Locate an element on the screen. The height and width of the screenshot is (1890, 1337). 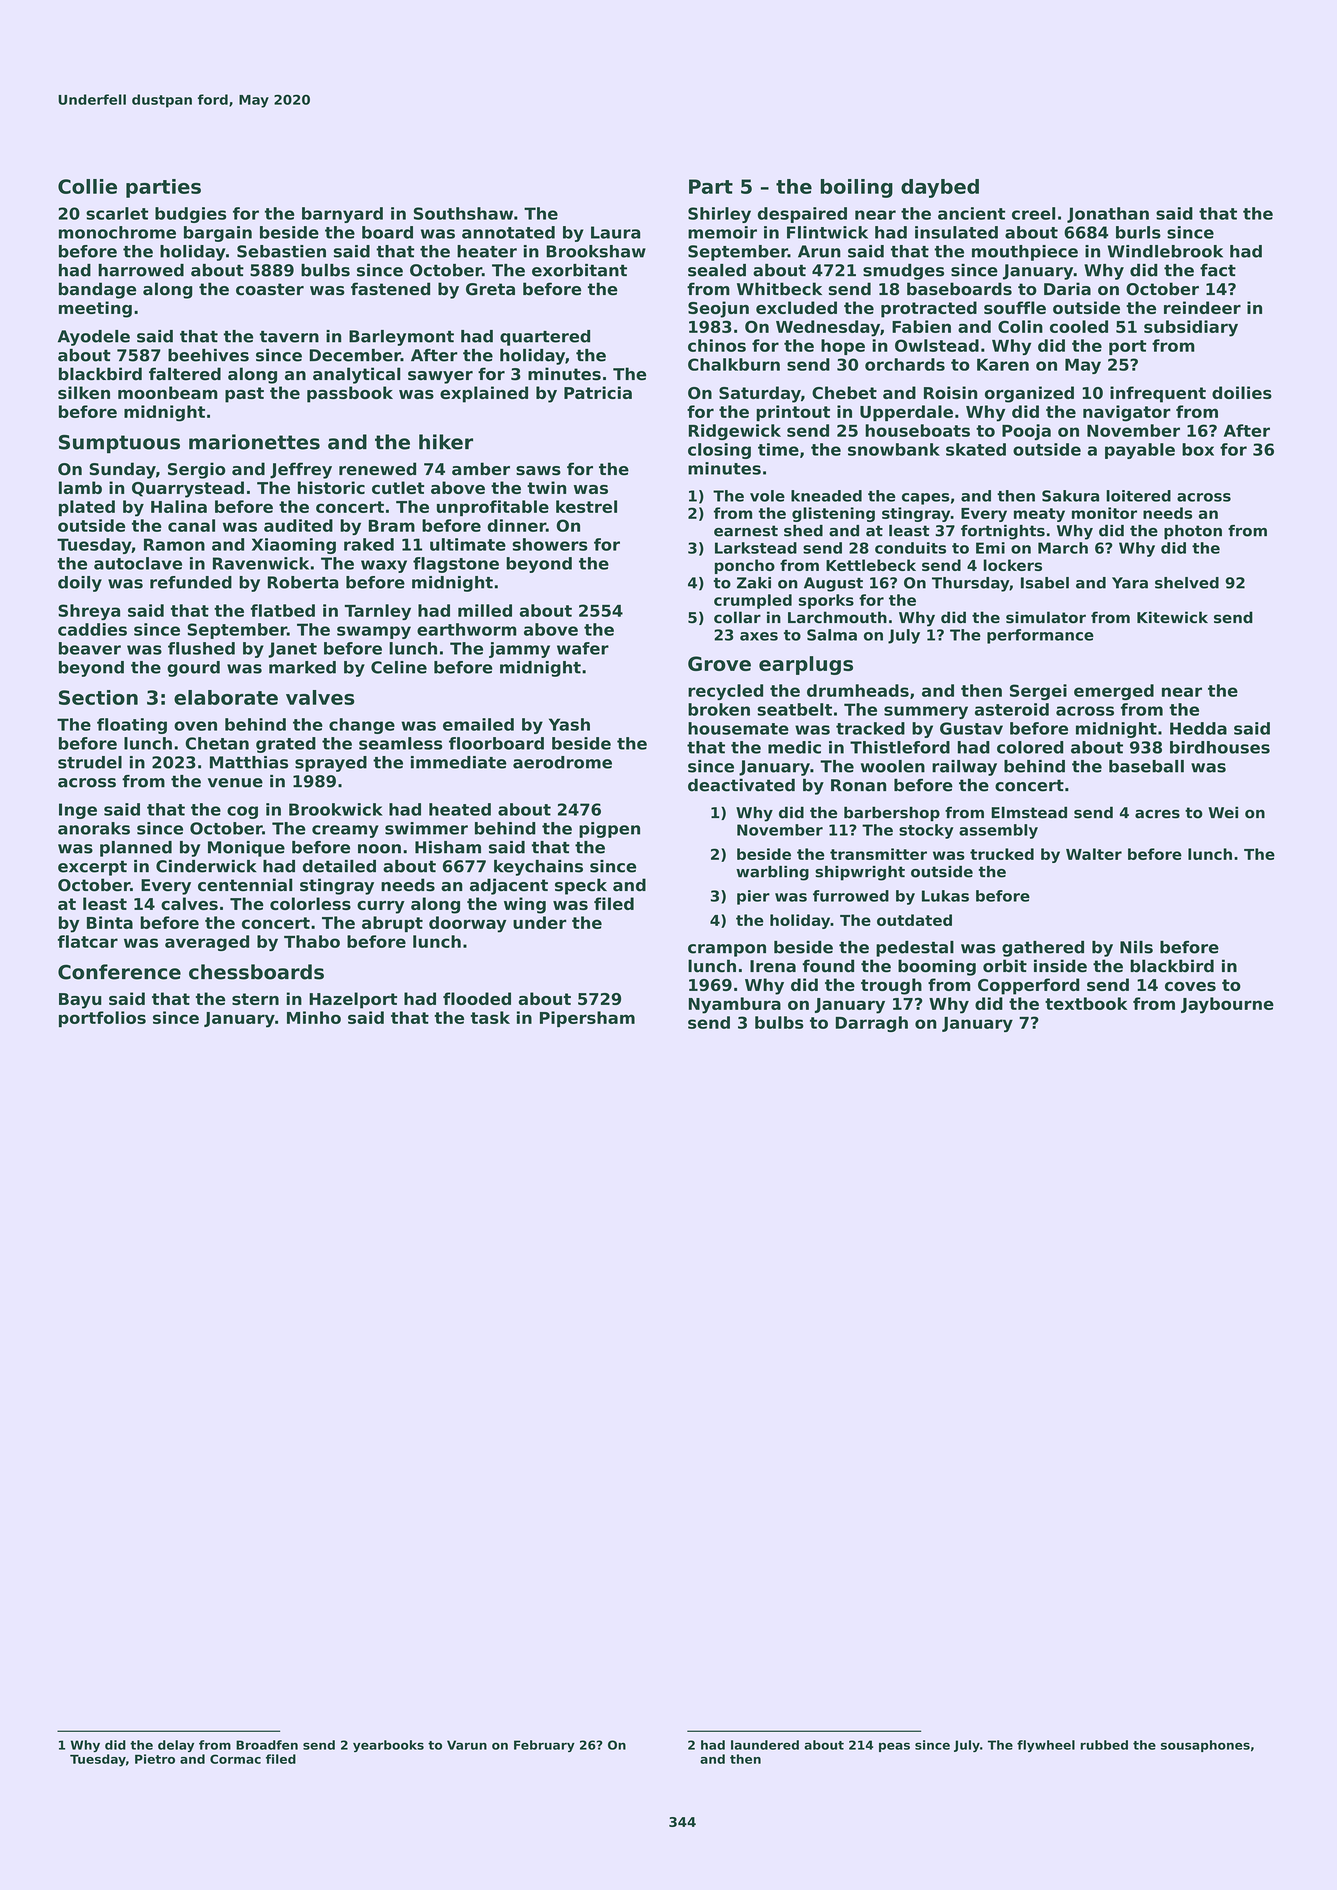
delay is located at coordinates (176, 1746).
